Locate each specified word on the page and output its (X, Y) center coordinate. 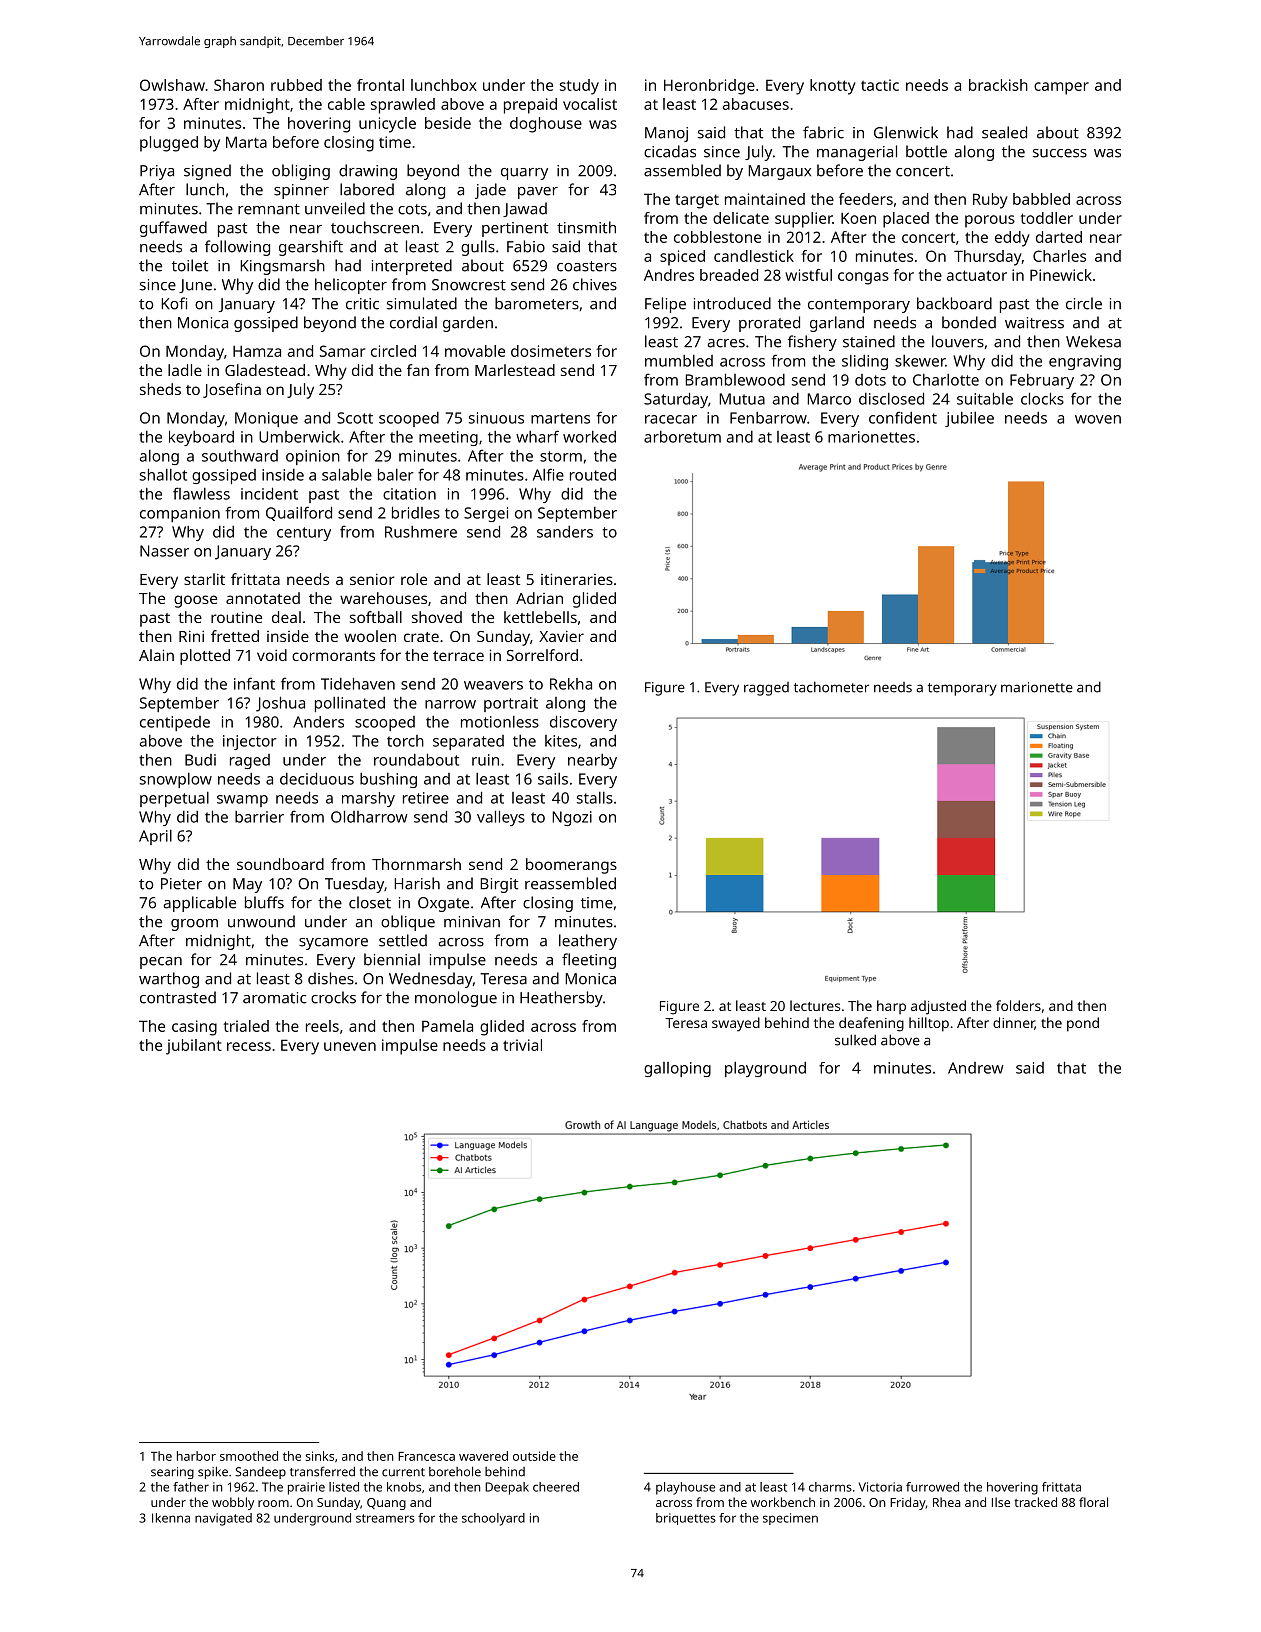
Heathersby (561, 999)
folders (1018, 1005)
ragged (766, 689)
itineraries (577, 579)
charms (830, 1487)
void (272, 655)
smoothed (249, 1456)
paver (538, 193)
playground (765, 1069)
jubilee (969, 419)
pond (1083, 1024)
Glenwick (906, 132)
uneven (350, 1046)
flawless (201, 493)
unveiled (335, 208)
